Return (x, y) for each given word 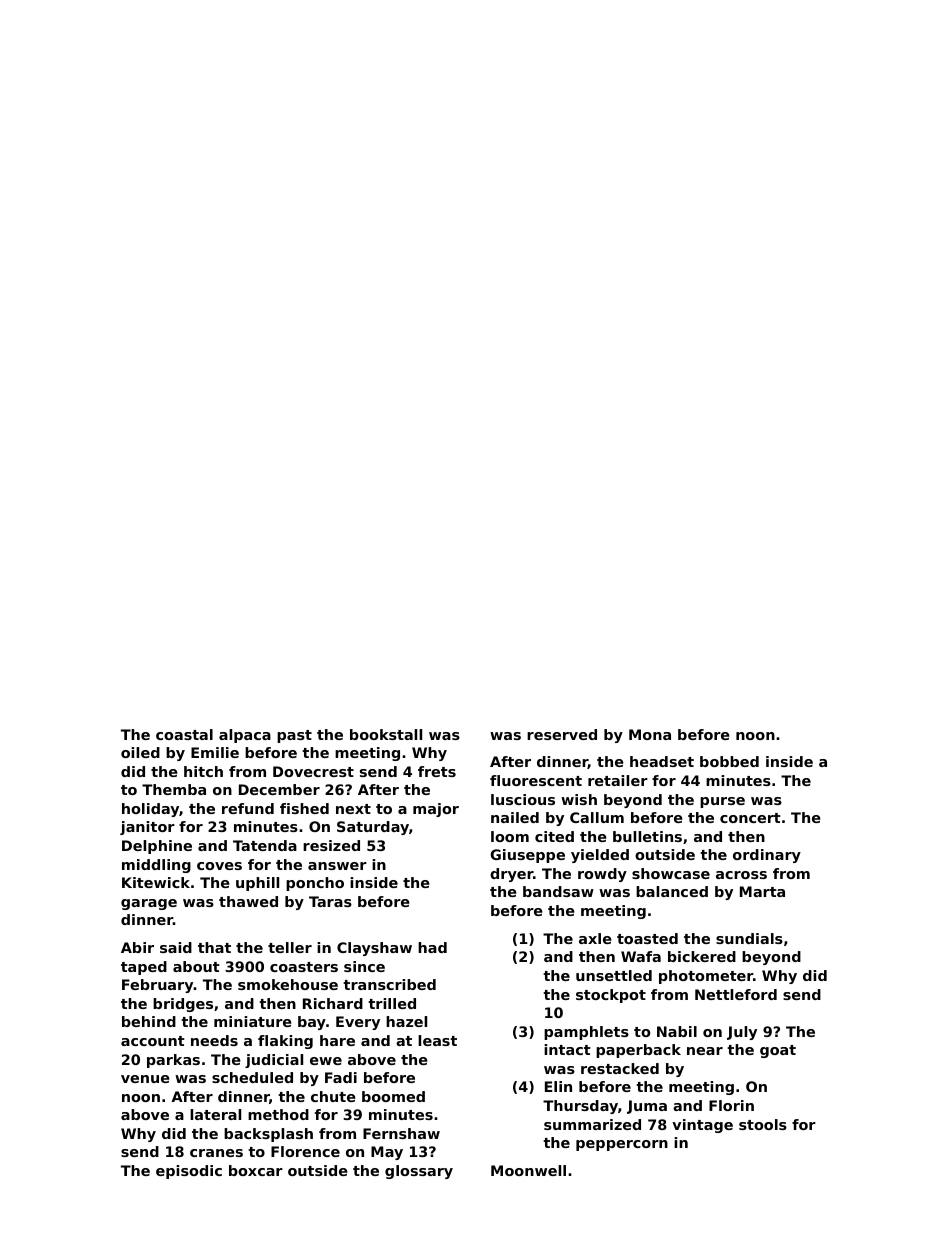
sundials (749, 938)
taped (144, 968)
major (436, 810)
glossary (419, 1172)
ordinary (767, 856)
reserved (562, 734)
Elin (558, 1086)
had (432, 947)
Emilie (215, 752)
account (153, 1041)
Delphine (157, 847)
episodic (189, 1172)
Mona (650, 734)
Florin (731, 1105)
